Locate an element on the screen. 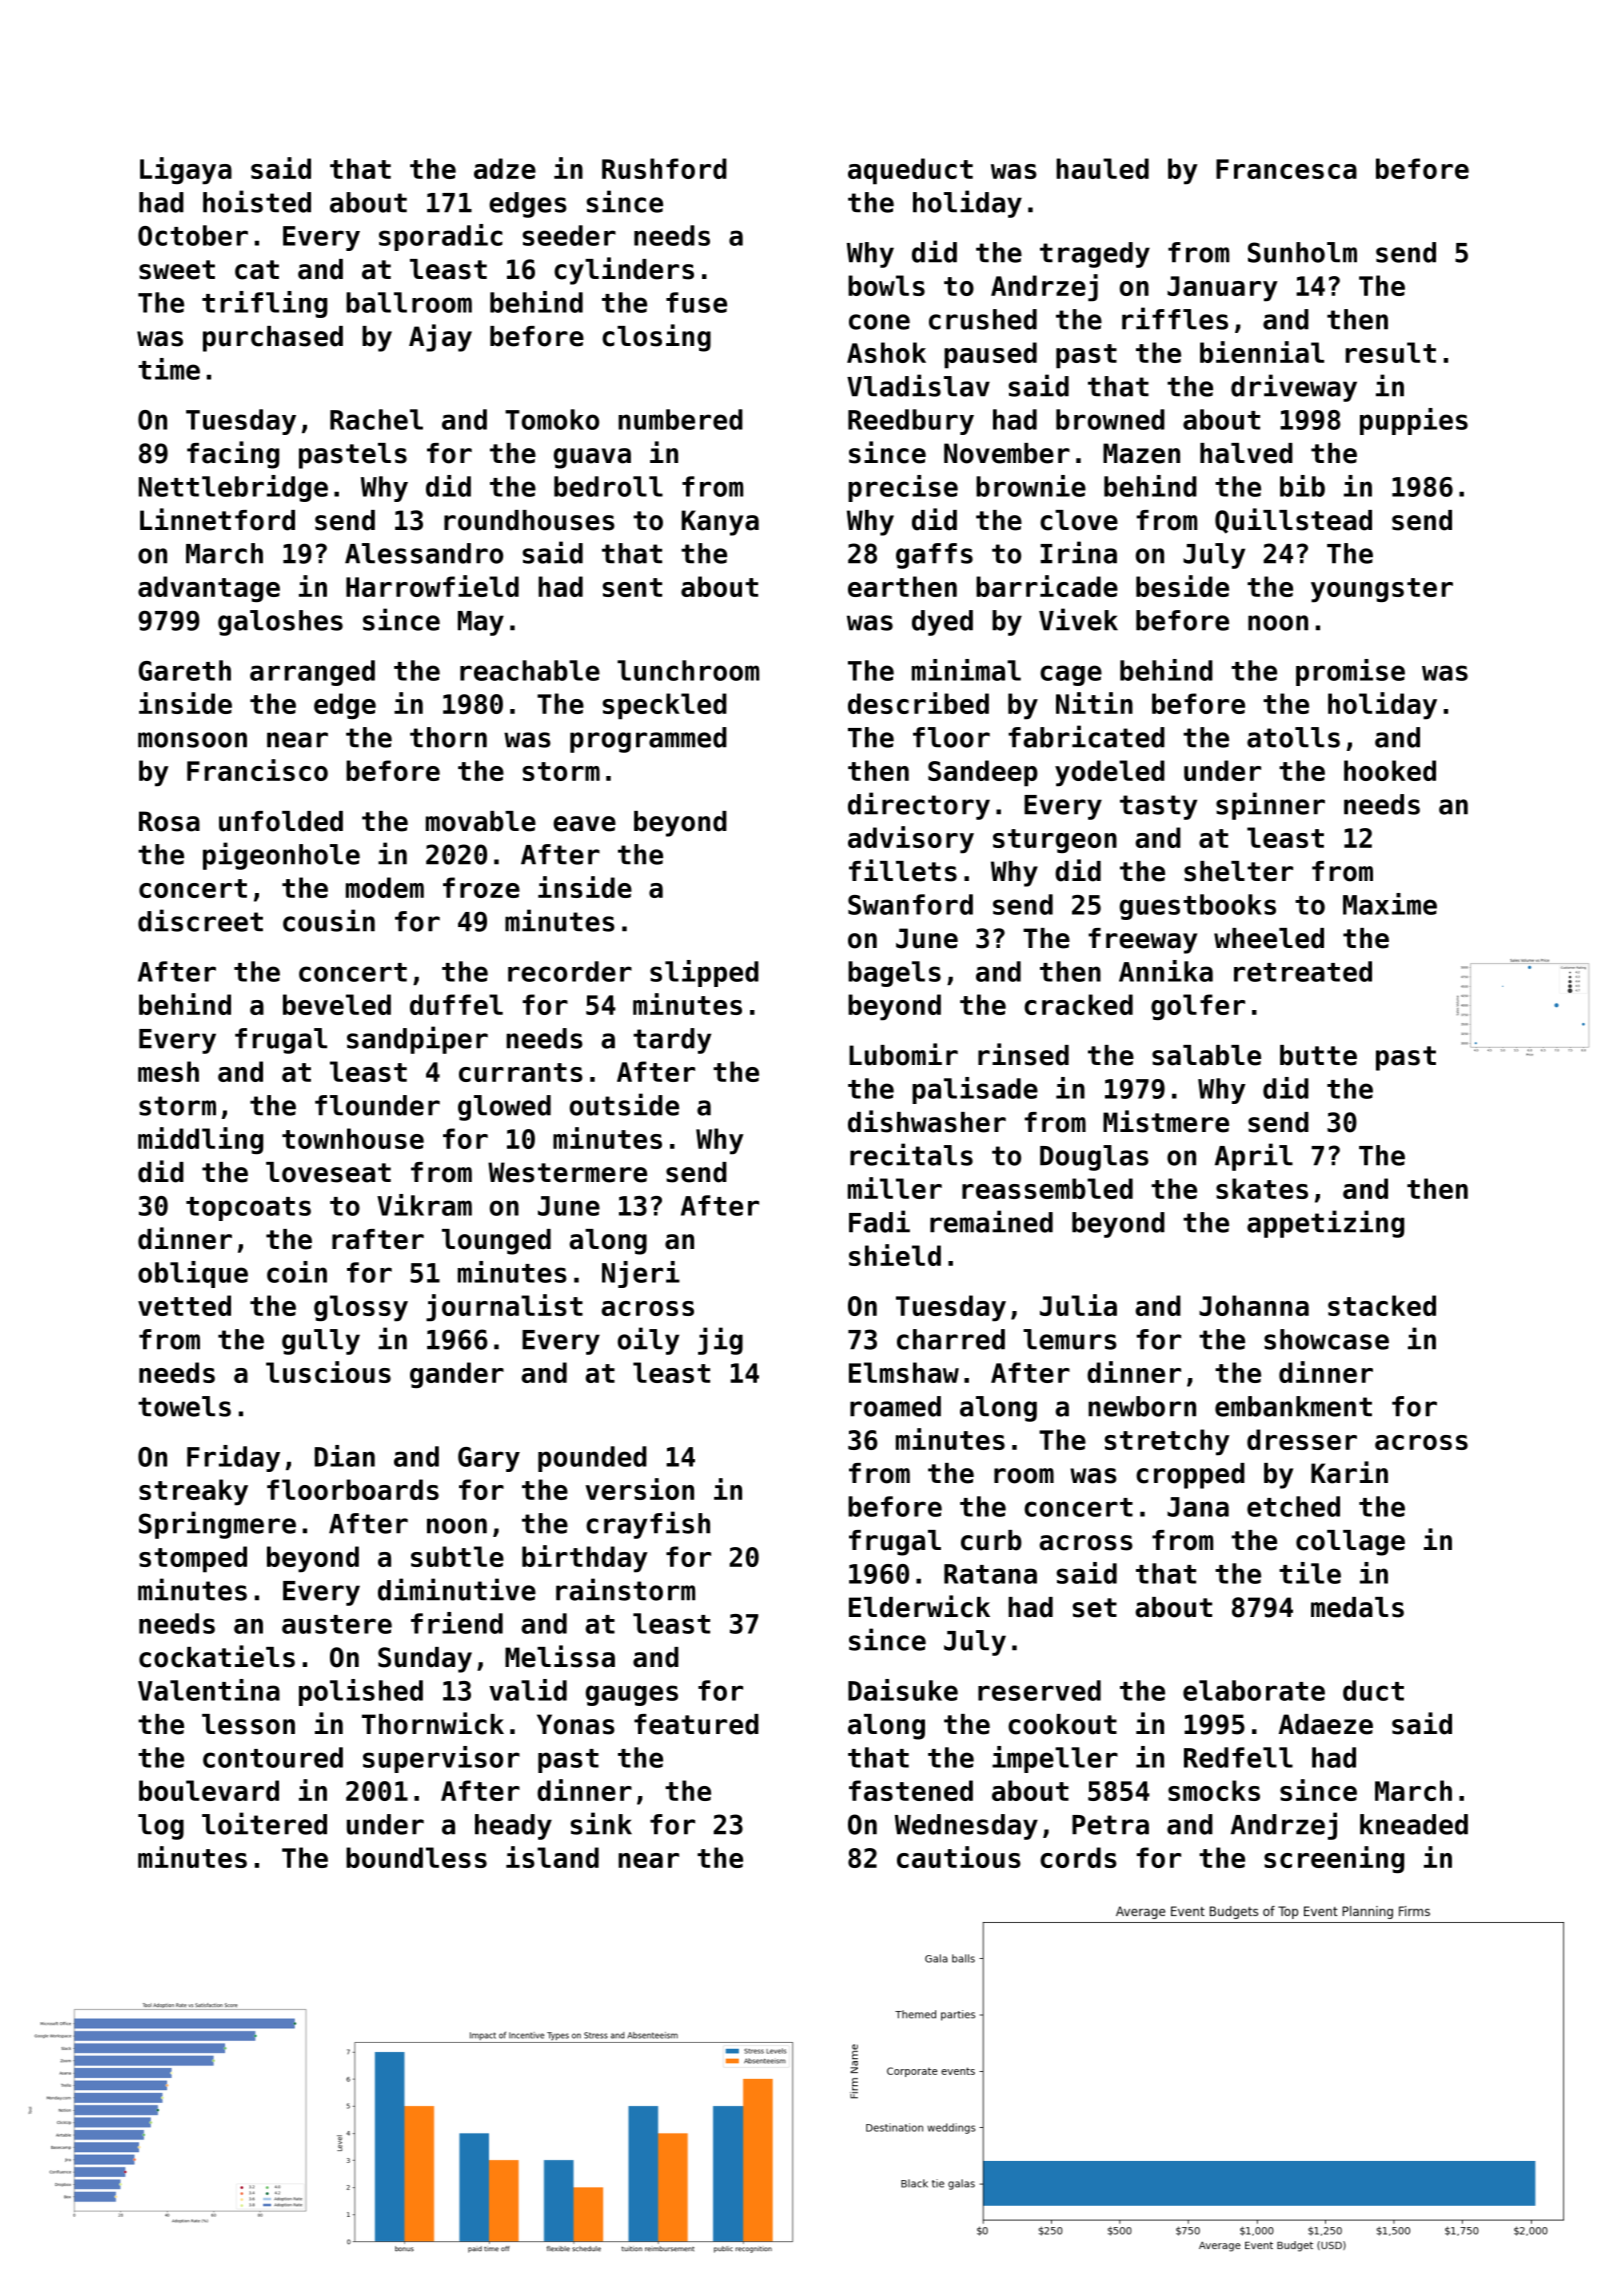 The image size is (1620, 2292). tardy is located at coordinates (672, 1041).
